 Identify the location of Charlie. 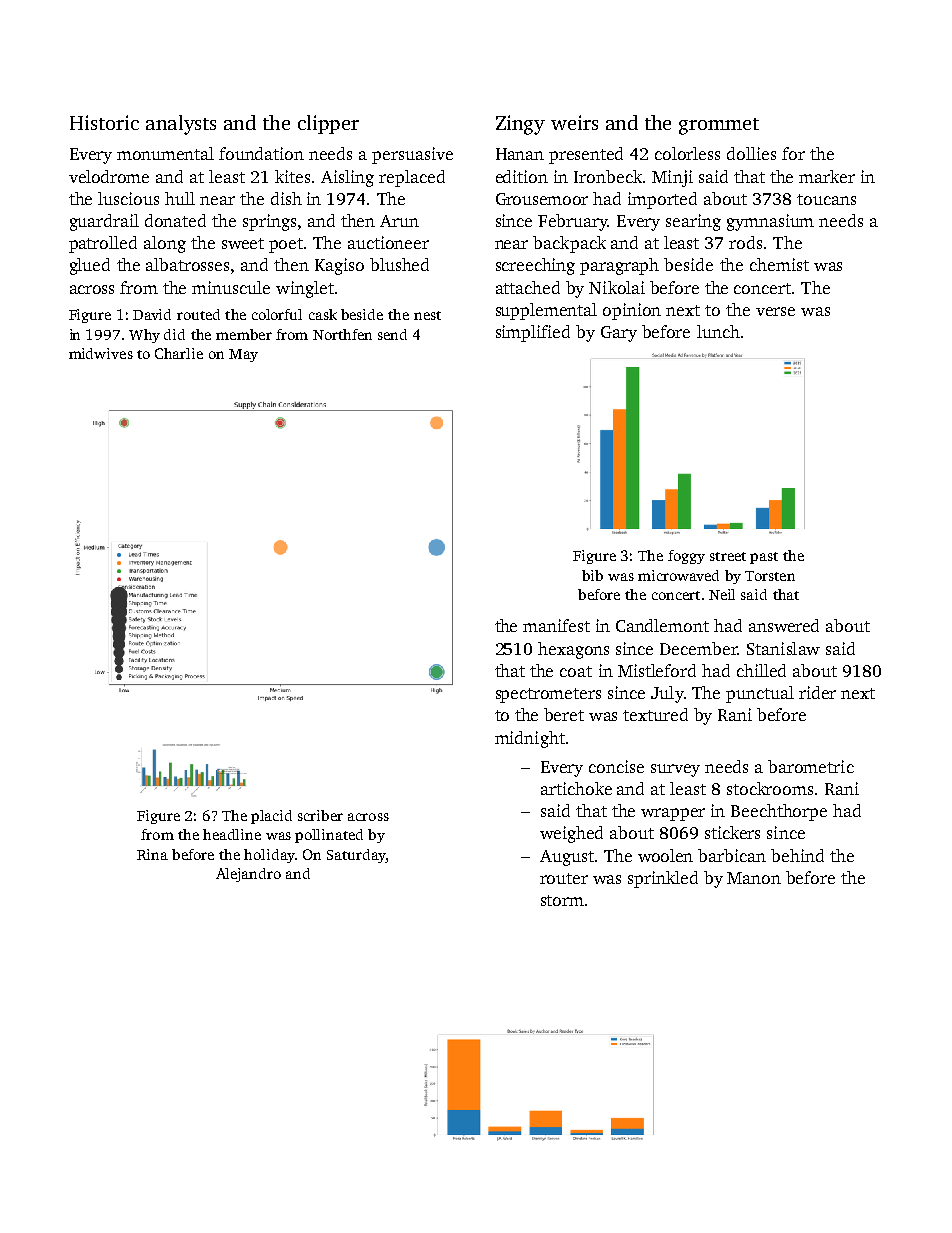
(179, 353).
